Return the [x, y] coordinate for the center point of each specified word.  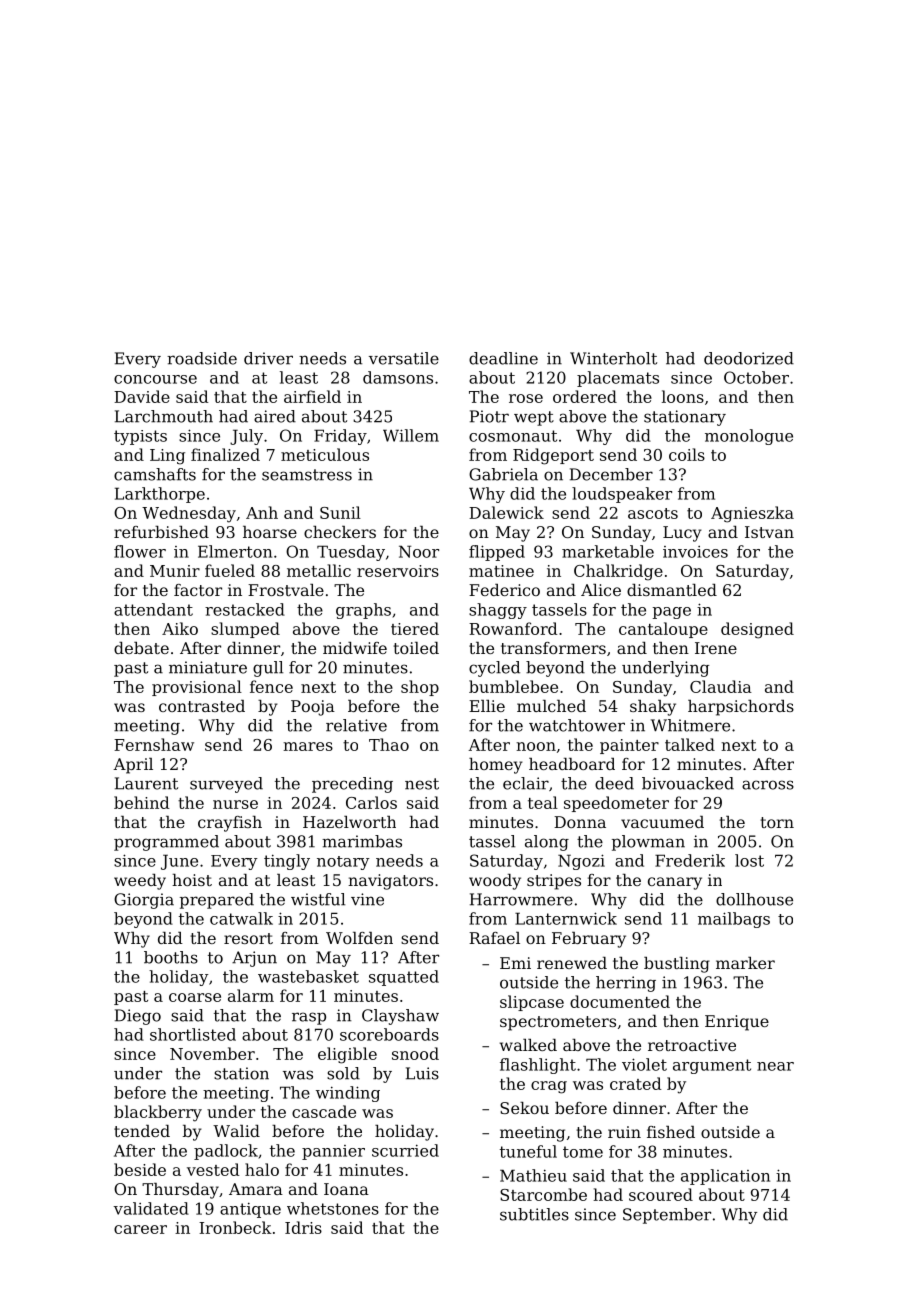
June [179, 862]
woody [495, 882]
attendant [153, 609]
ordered [585, 396]
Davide [142, 396]
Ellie [487, 706]
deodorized [749, 358]
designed [757, 630]
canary [675, 883]
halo [262, 1169]
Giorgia [144, 901]
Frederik [690, 860]
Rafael [494, 938]
